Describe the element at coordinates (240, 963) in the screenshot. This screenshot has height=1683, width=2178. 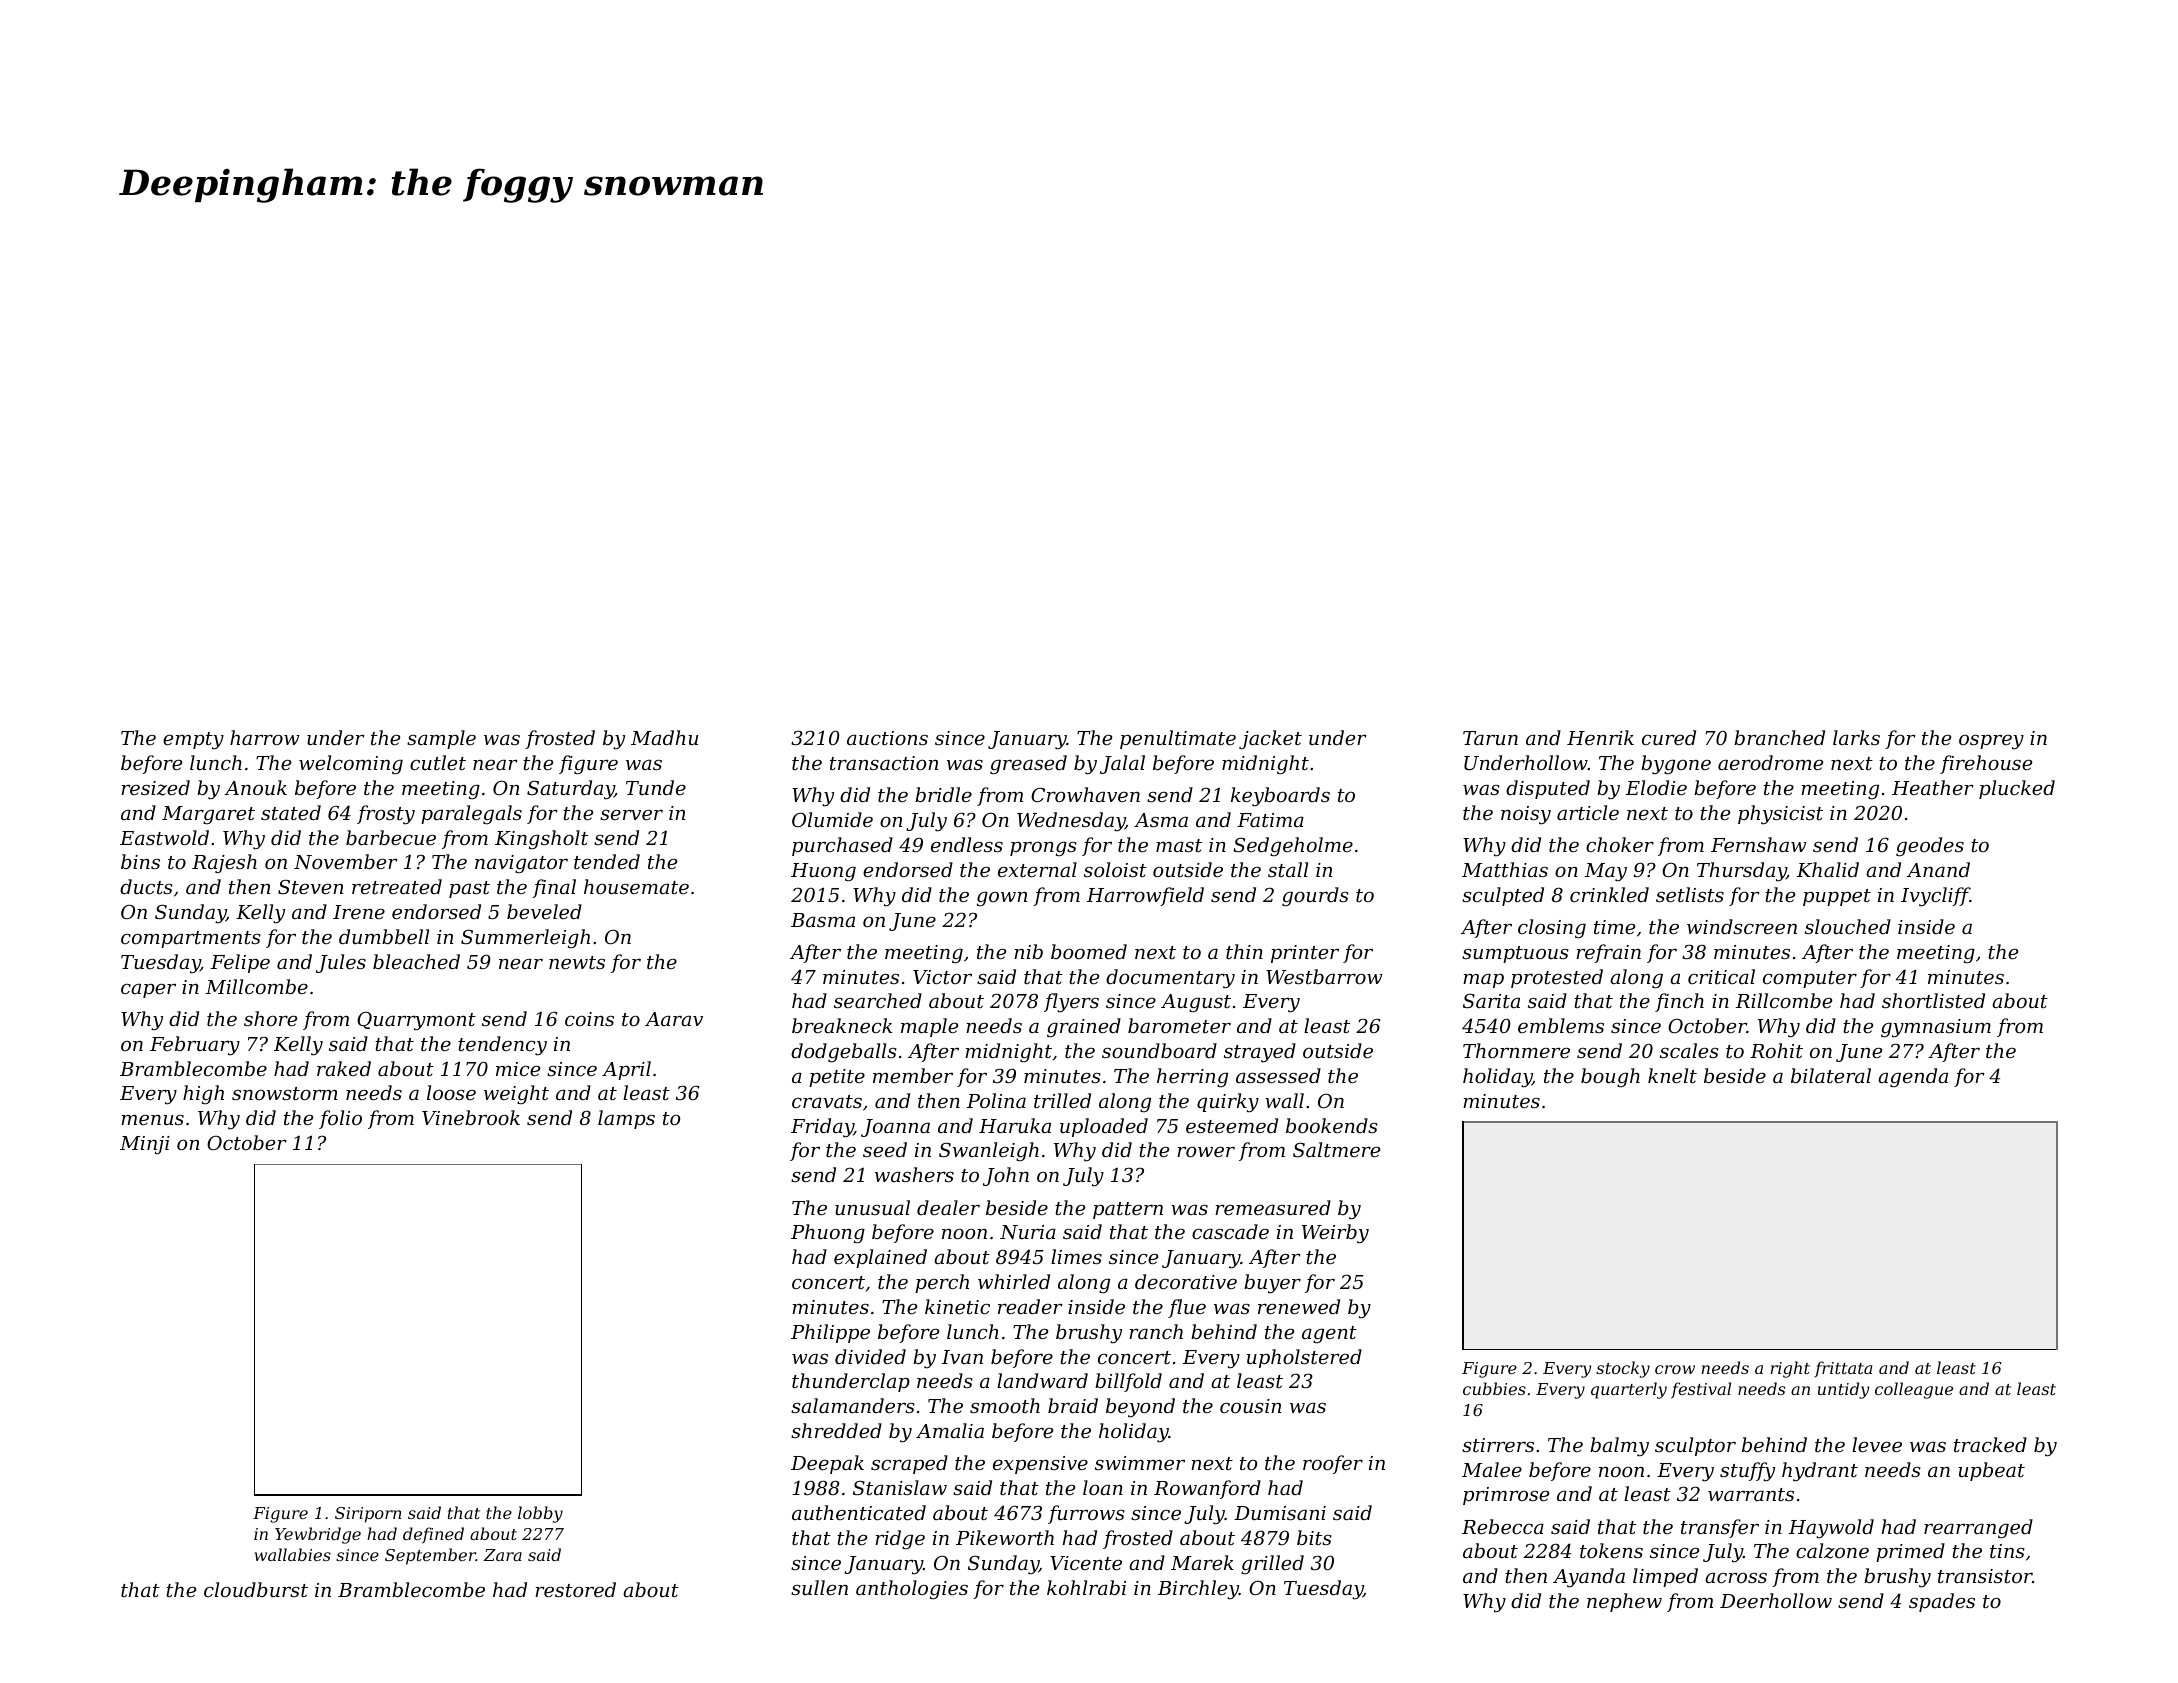
I see `Felipe` at that location.
